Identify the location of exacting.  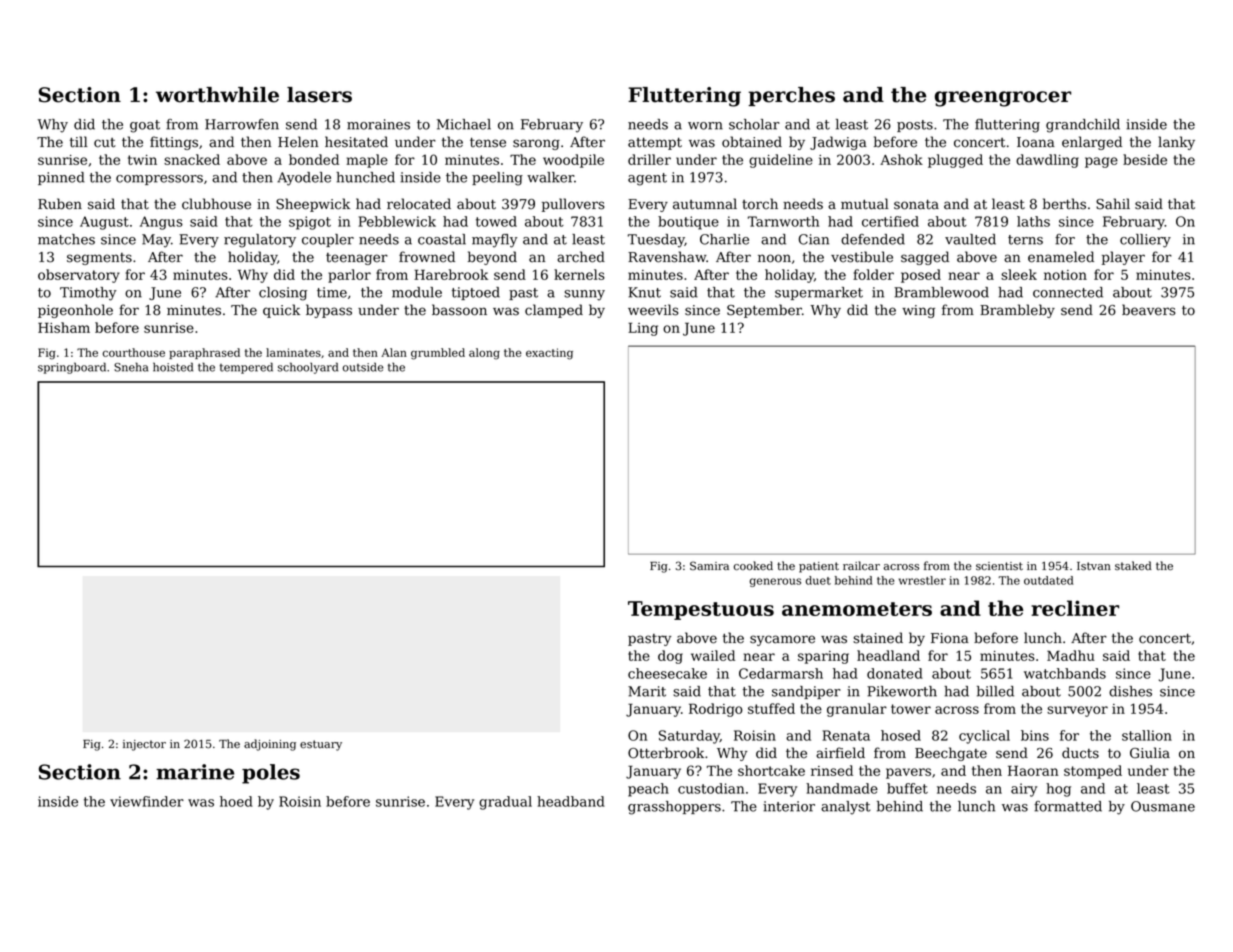
(549, 354).
